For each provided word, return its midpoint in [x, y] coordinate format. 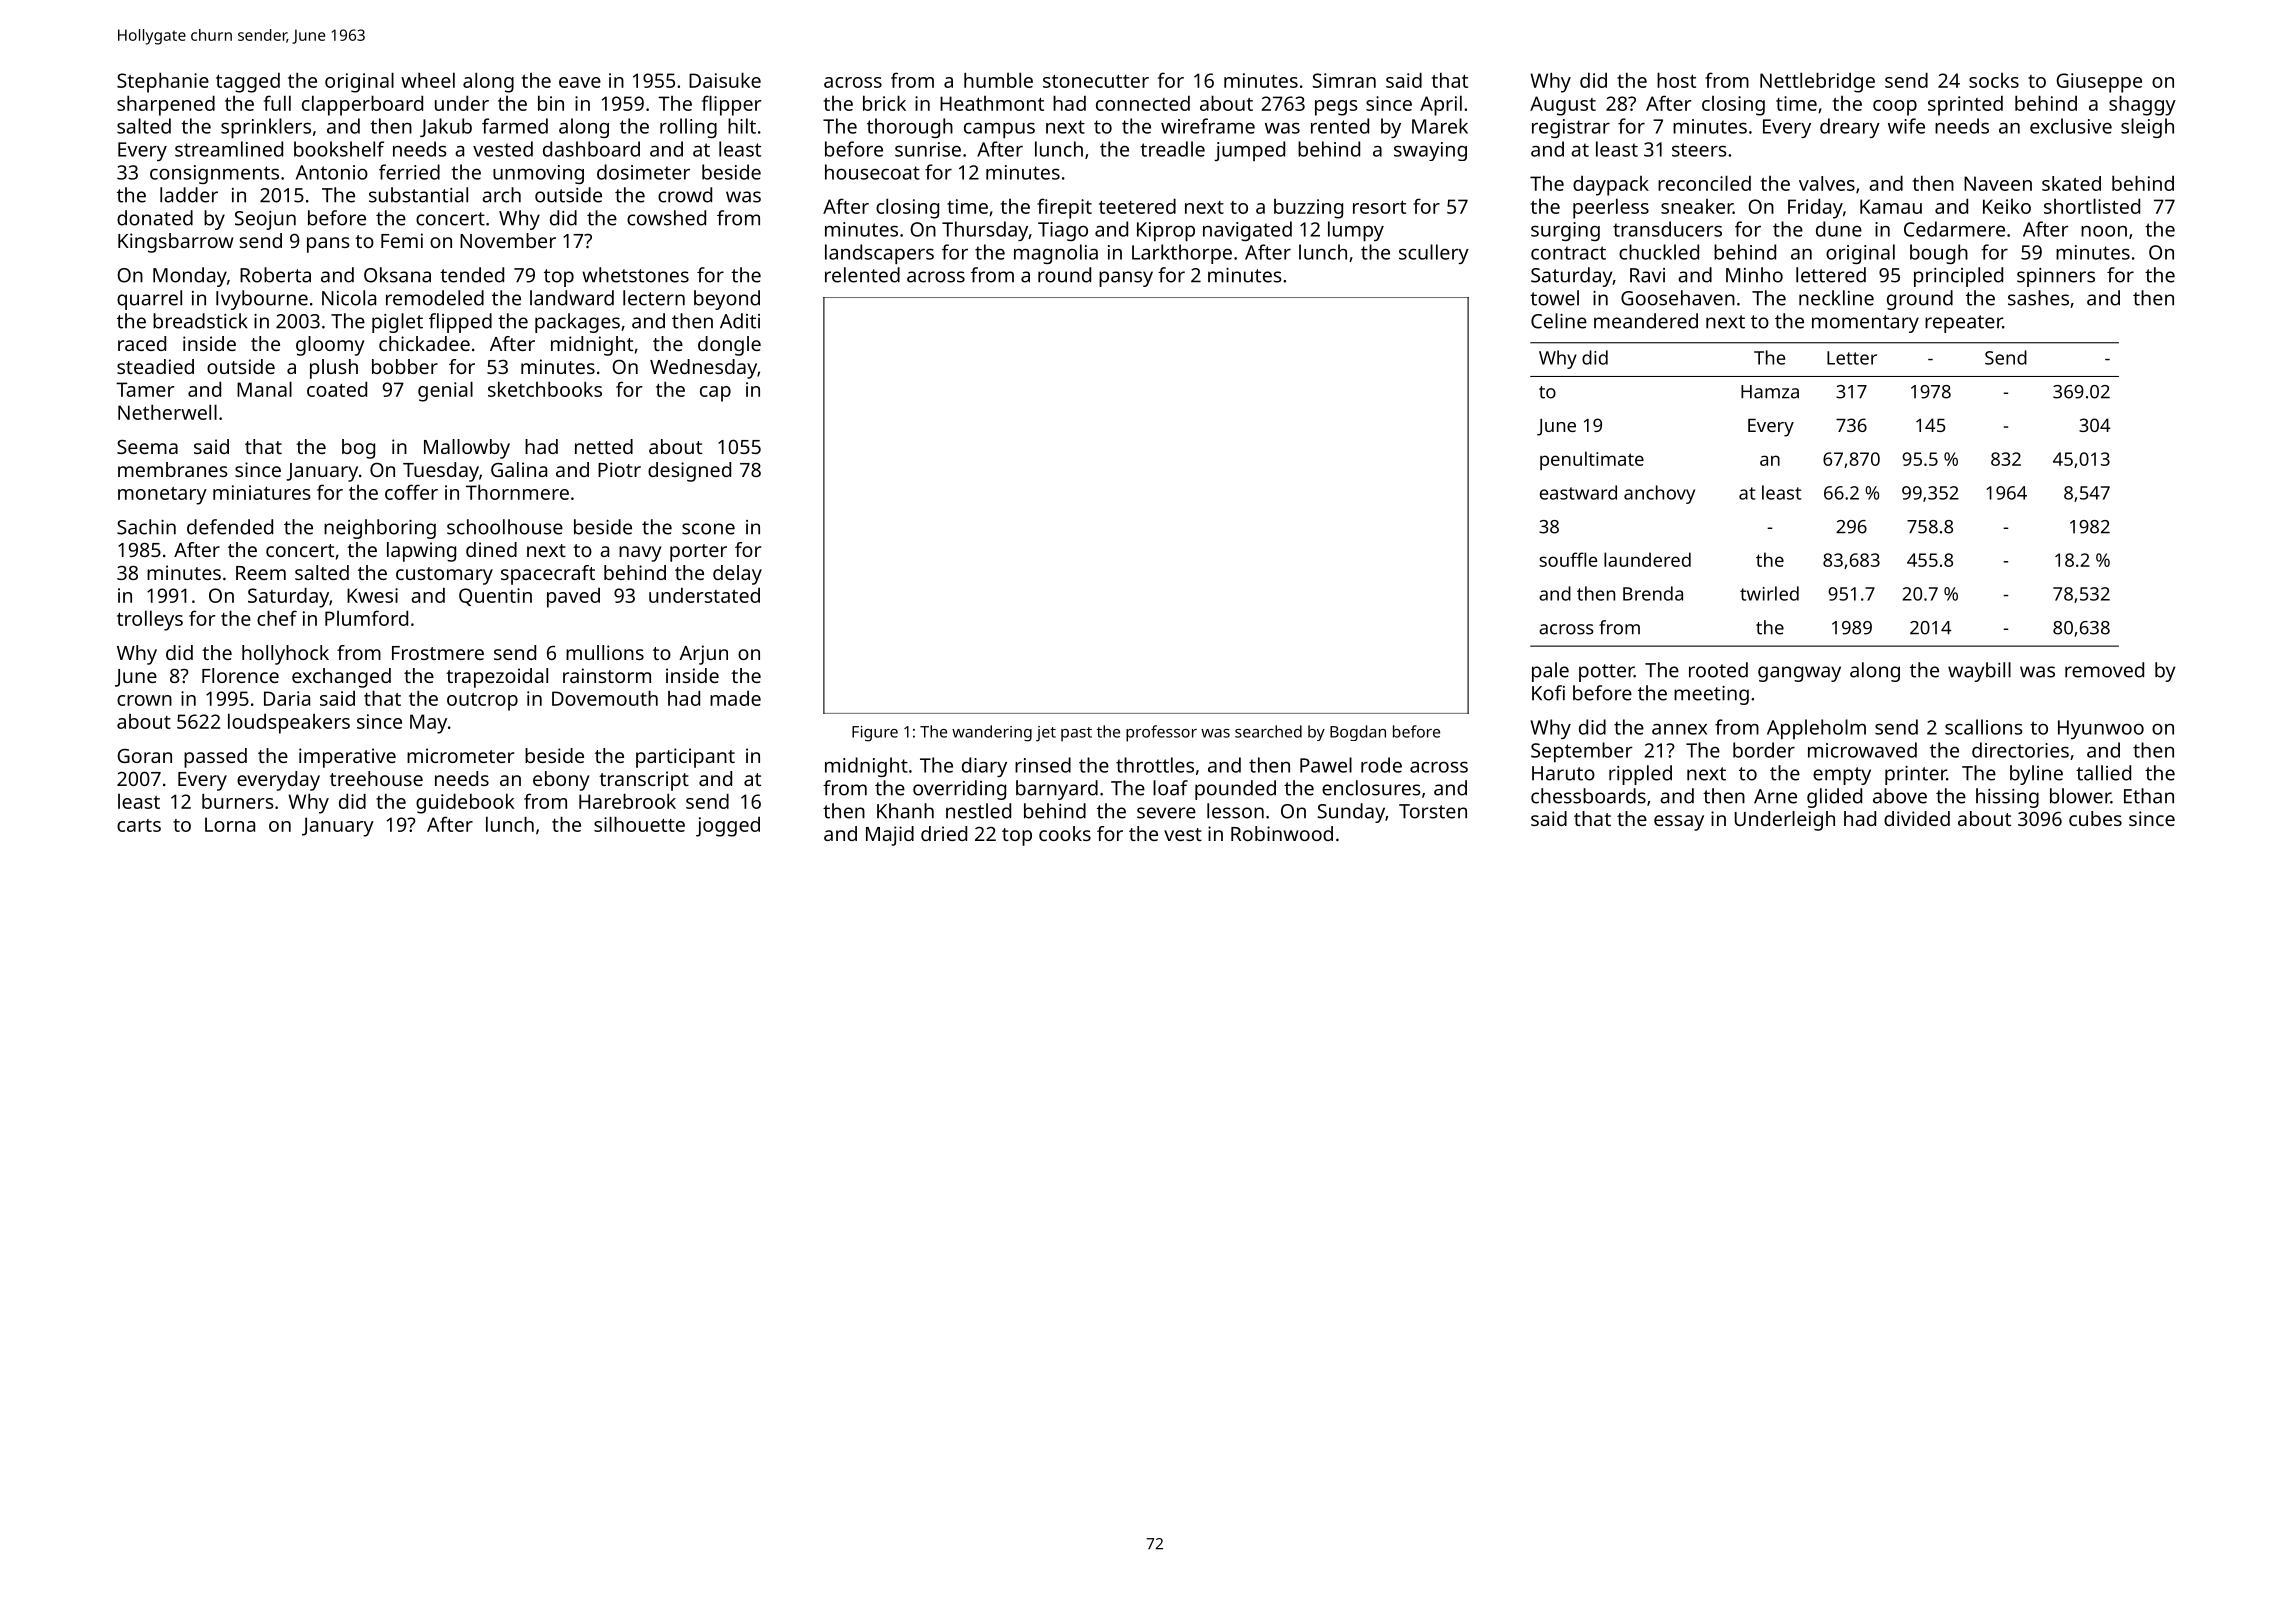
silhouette [639, 824]
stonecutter [1096, 81]
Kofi [1548, 693]
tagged [248, 82]
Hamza [1770, 392]
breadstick [200, 321]
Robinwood [1282, 833]
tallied [2103, 773]
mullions [605, 652]
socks [1994, 80]
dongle [729, 346]
